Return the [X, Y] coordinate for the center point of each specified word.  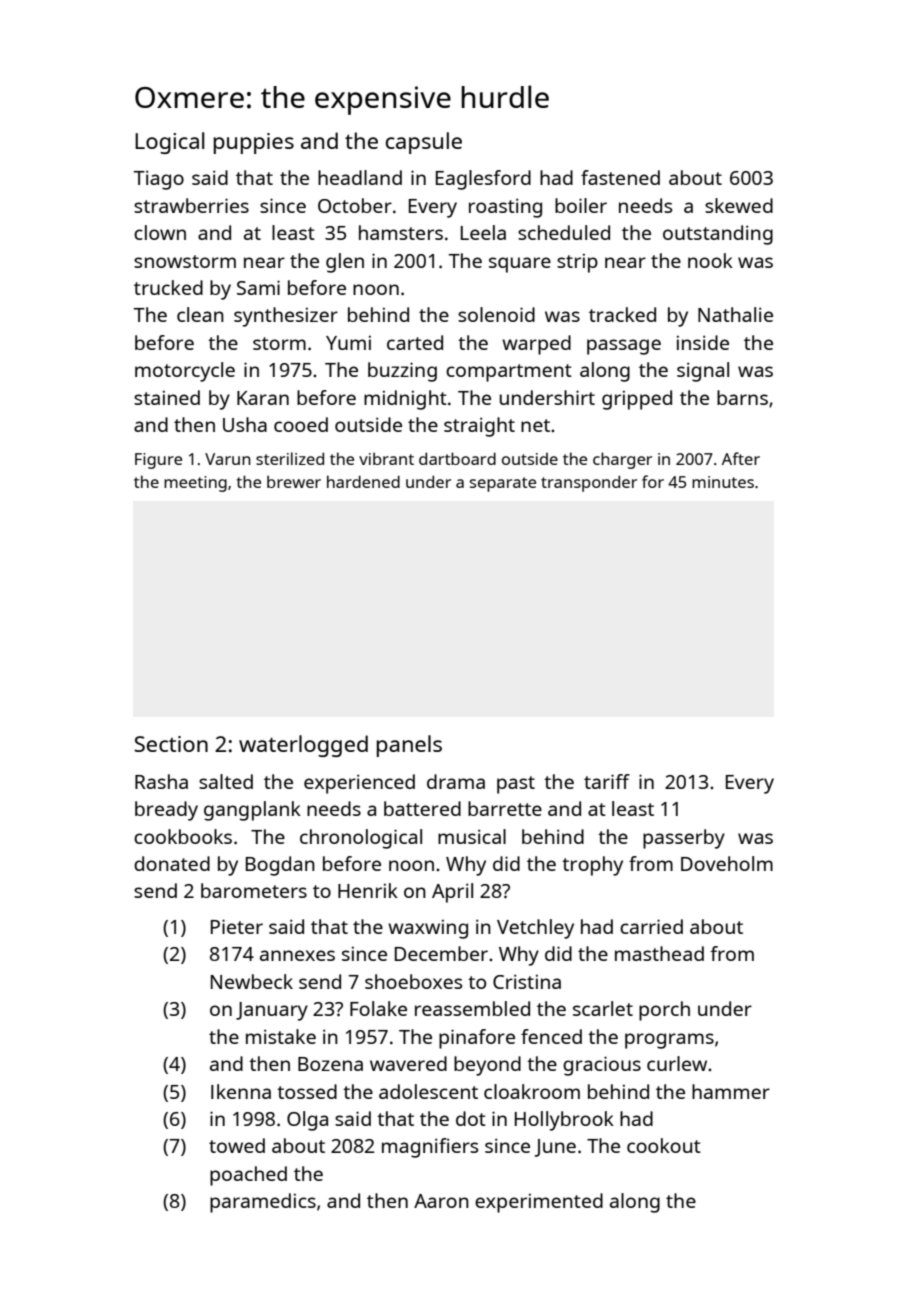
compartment [509, 373]
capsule [424, 143]
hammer [731, 1091]
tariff [607, 781]
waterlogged [303, 746]
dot [471, 1118]
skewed [739, 205]
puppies [254, 143]
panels [409, 746]
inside [703, 342]
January [272, 1011]
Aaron [441, 1201]
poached [248, 1176]
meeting [195, 484]
